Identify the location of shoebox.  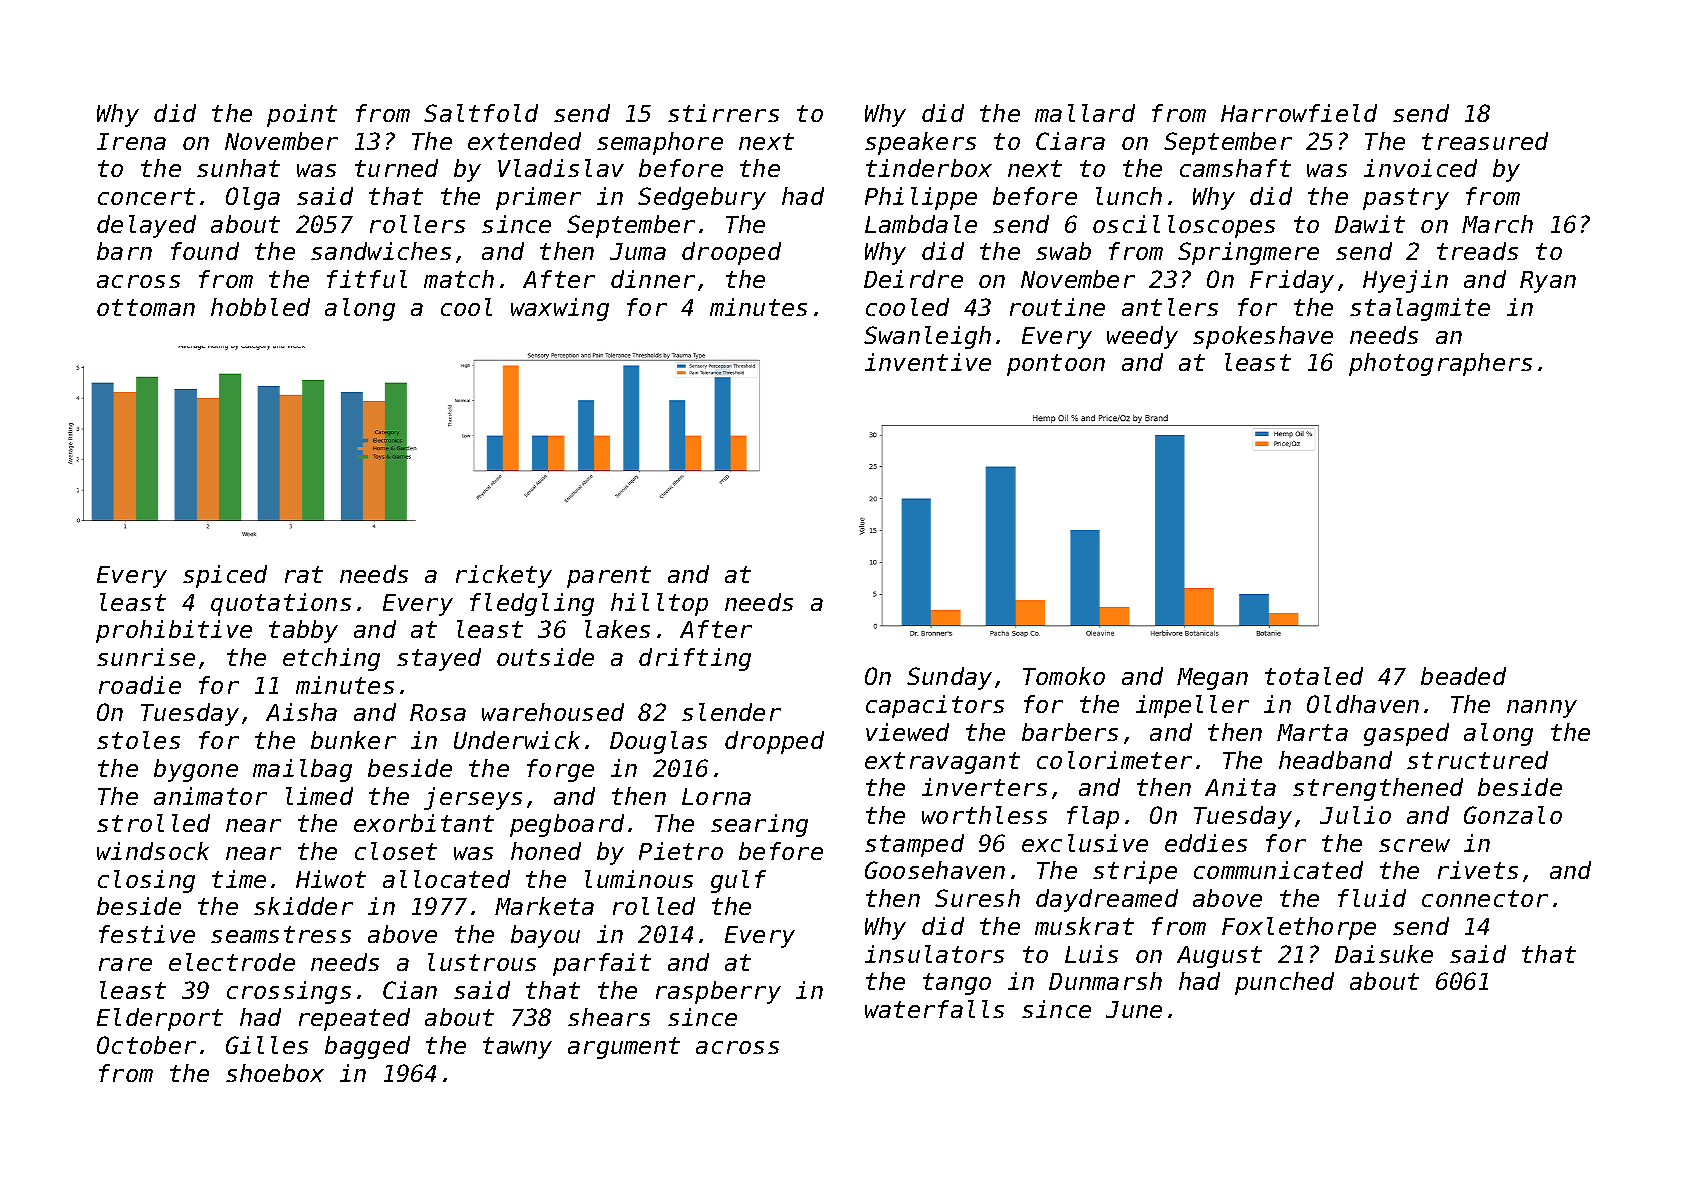
(275, 1073).
